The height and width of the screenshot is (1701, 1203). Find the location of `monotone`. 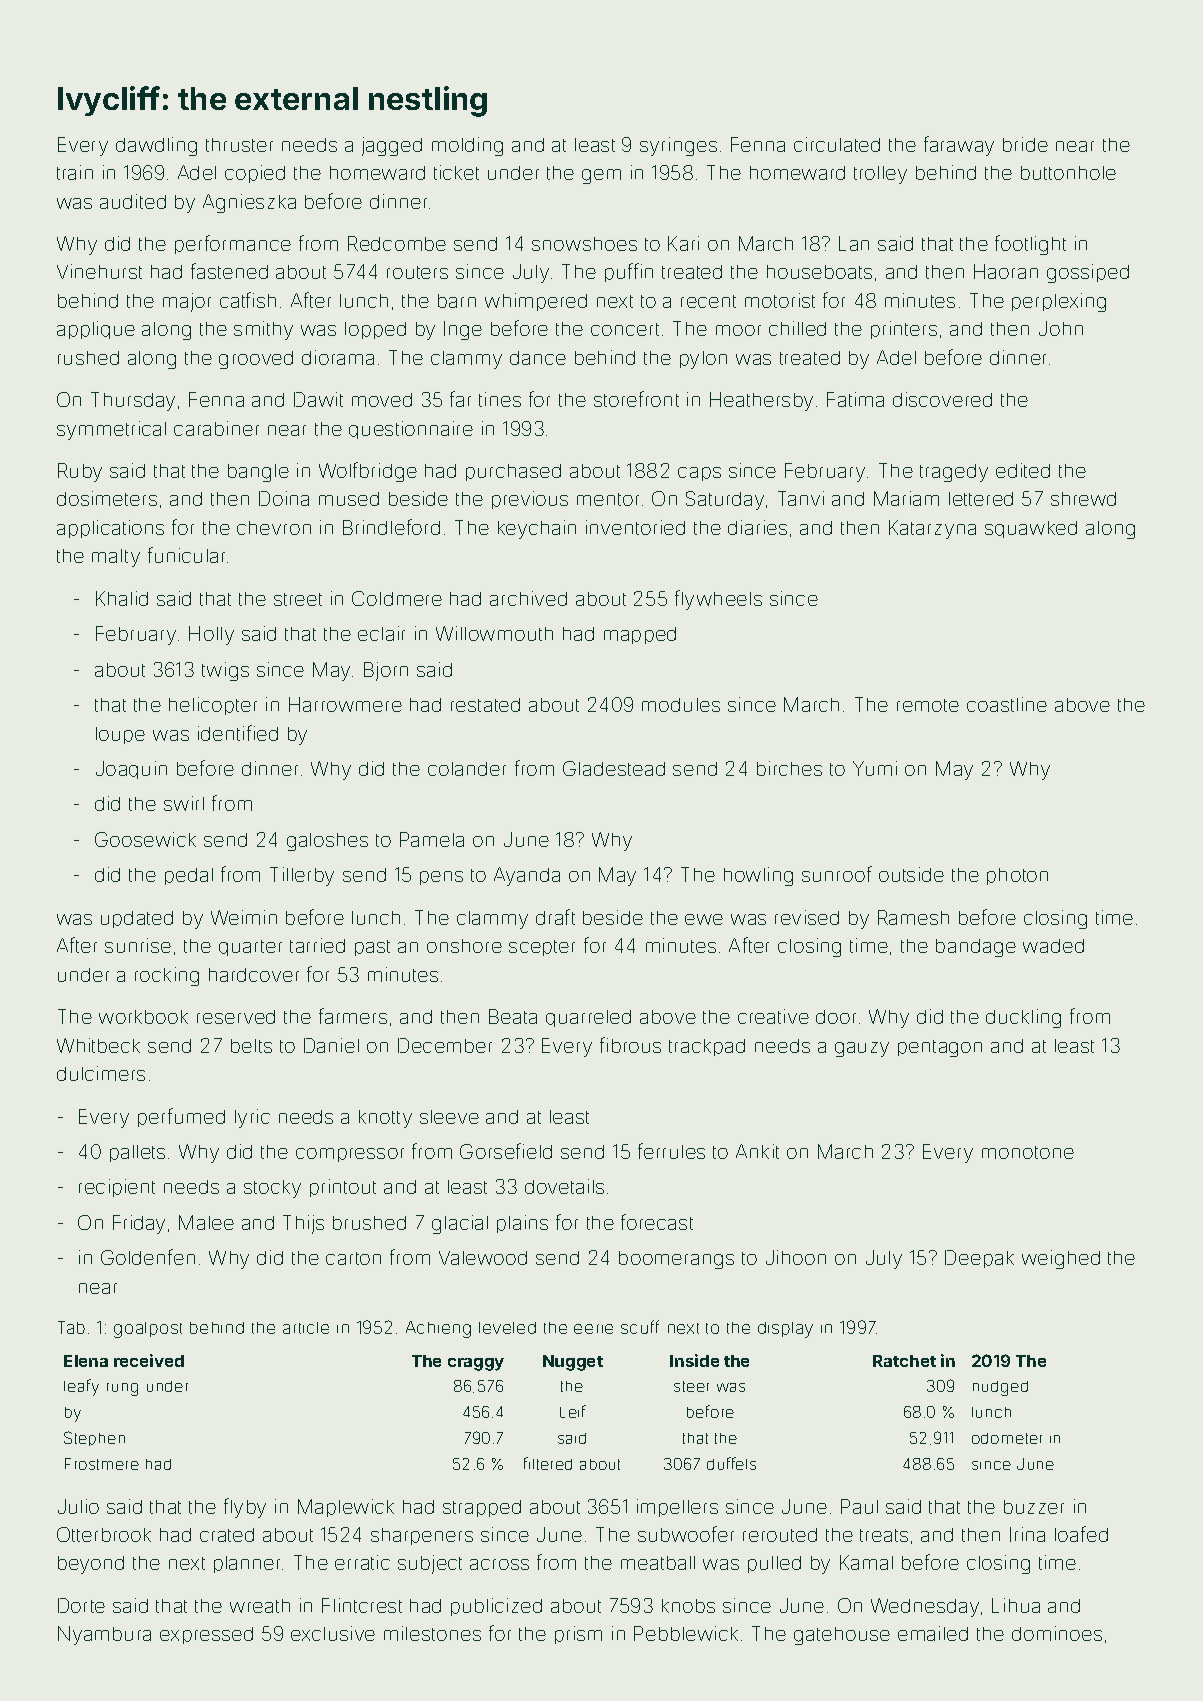

monotone is located at coordinates (1028, 1152).
